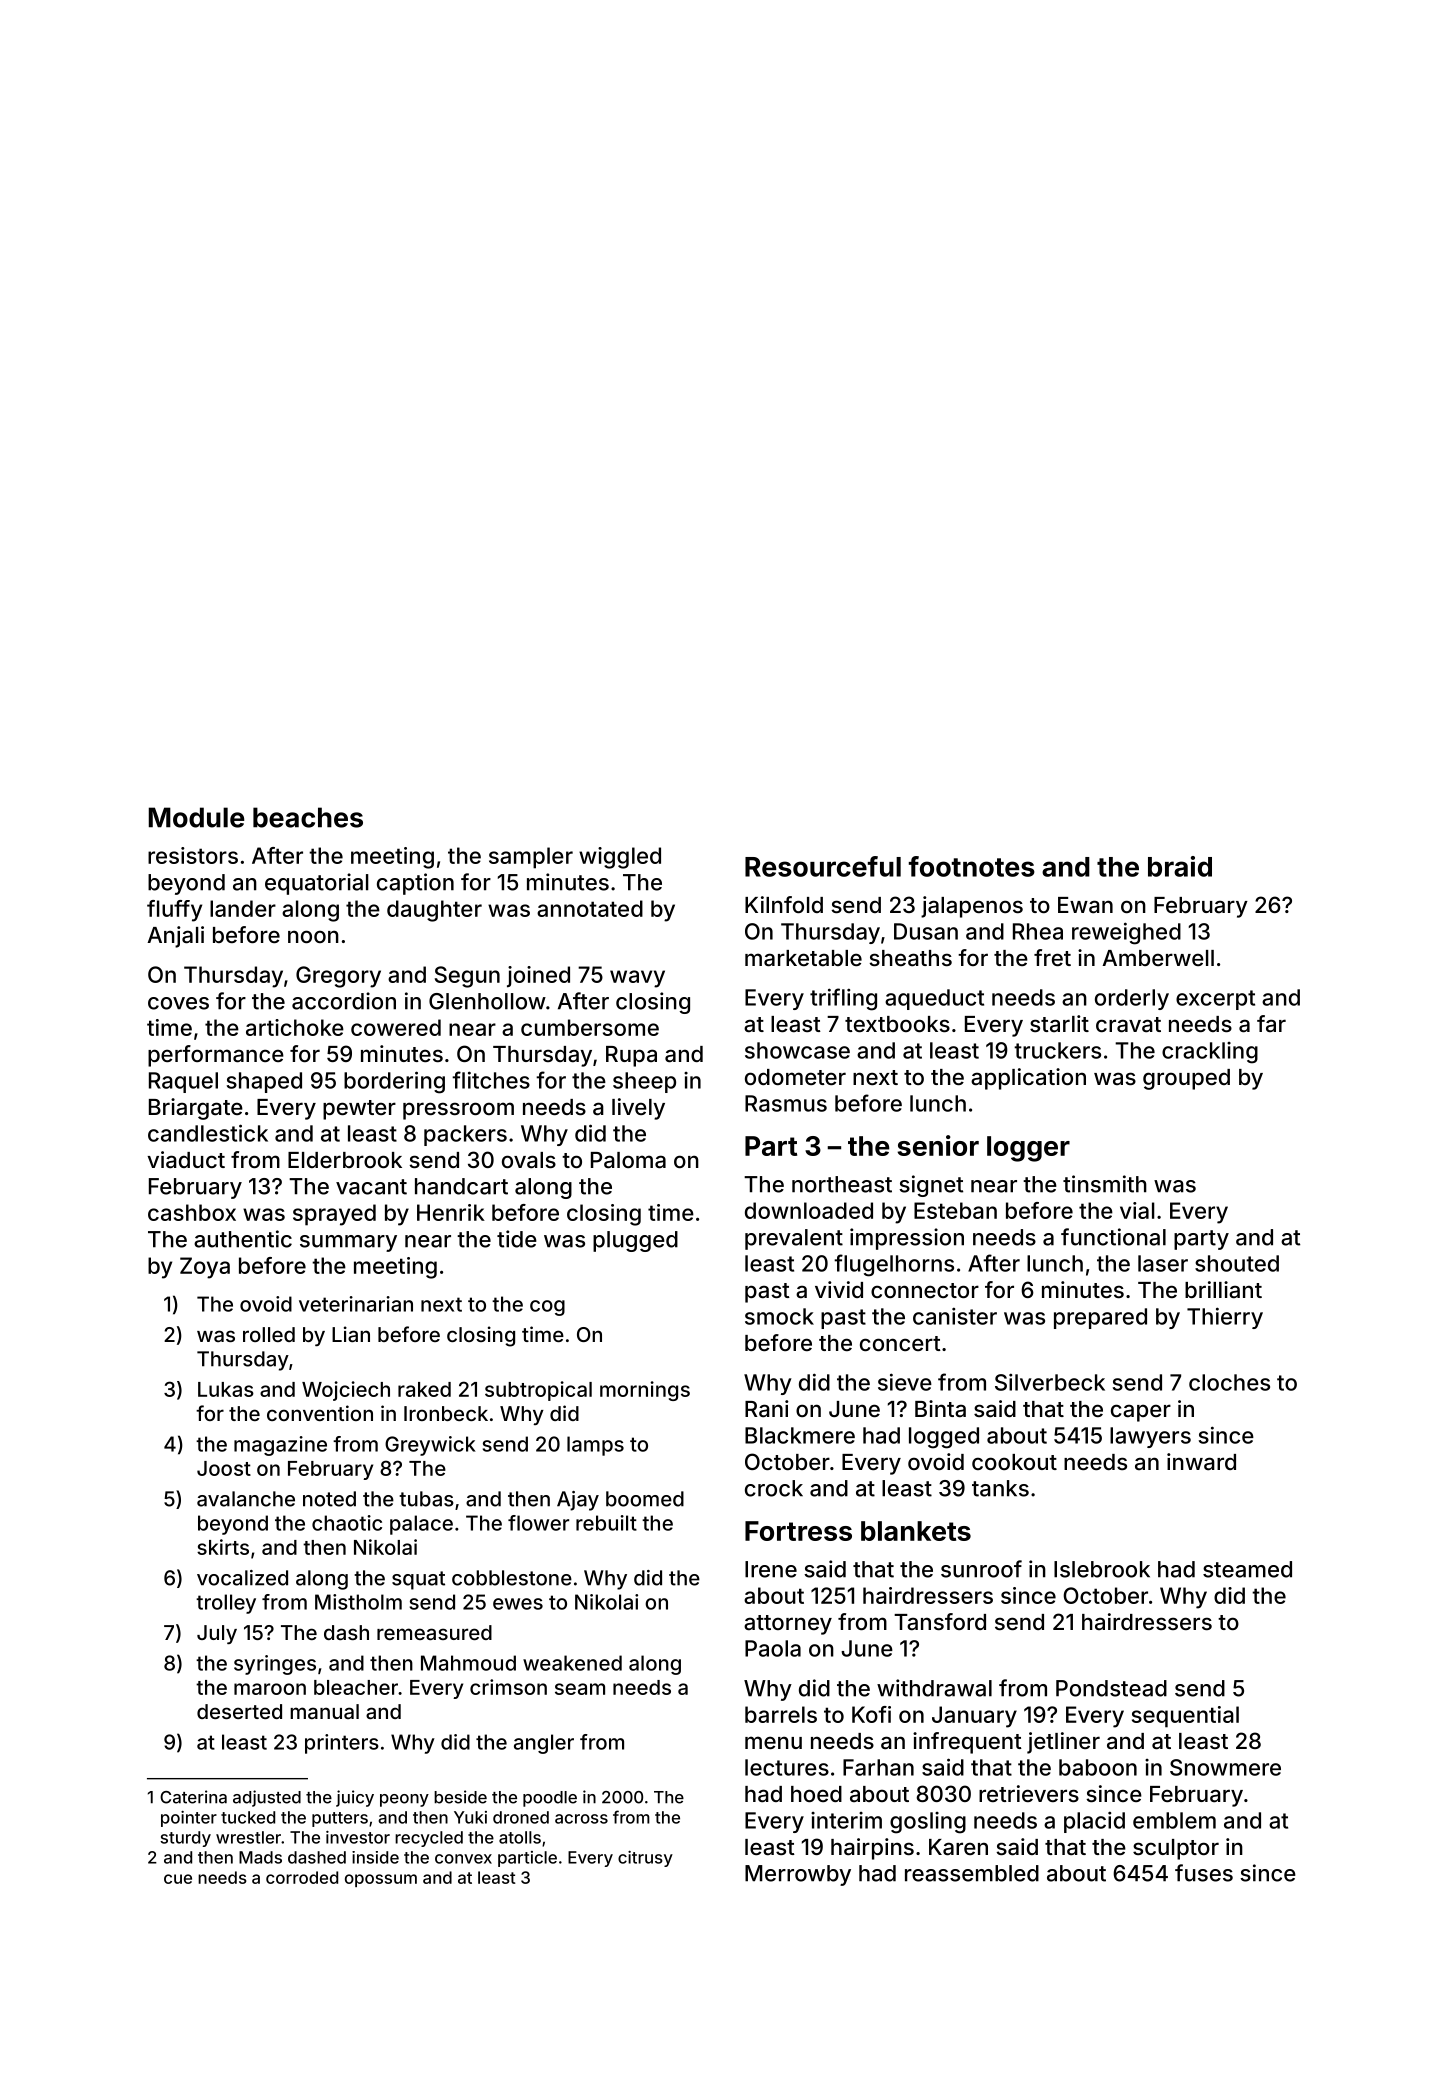 Image resolution: width=1450 pixels, height=2100 pixels. I want to click on trolley, so click(226, 1604).
